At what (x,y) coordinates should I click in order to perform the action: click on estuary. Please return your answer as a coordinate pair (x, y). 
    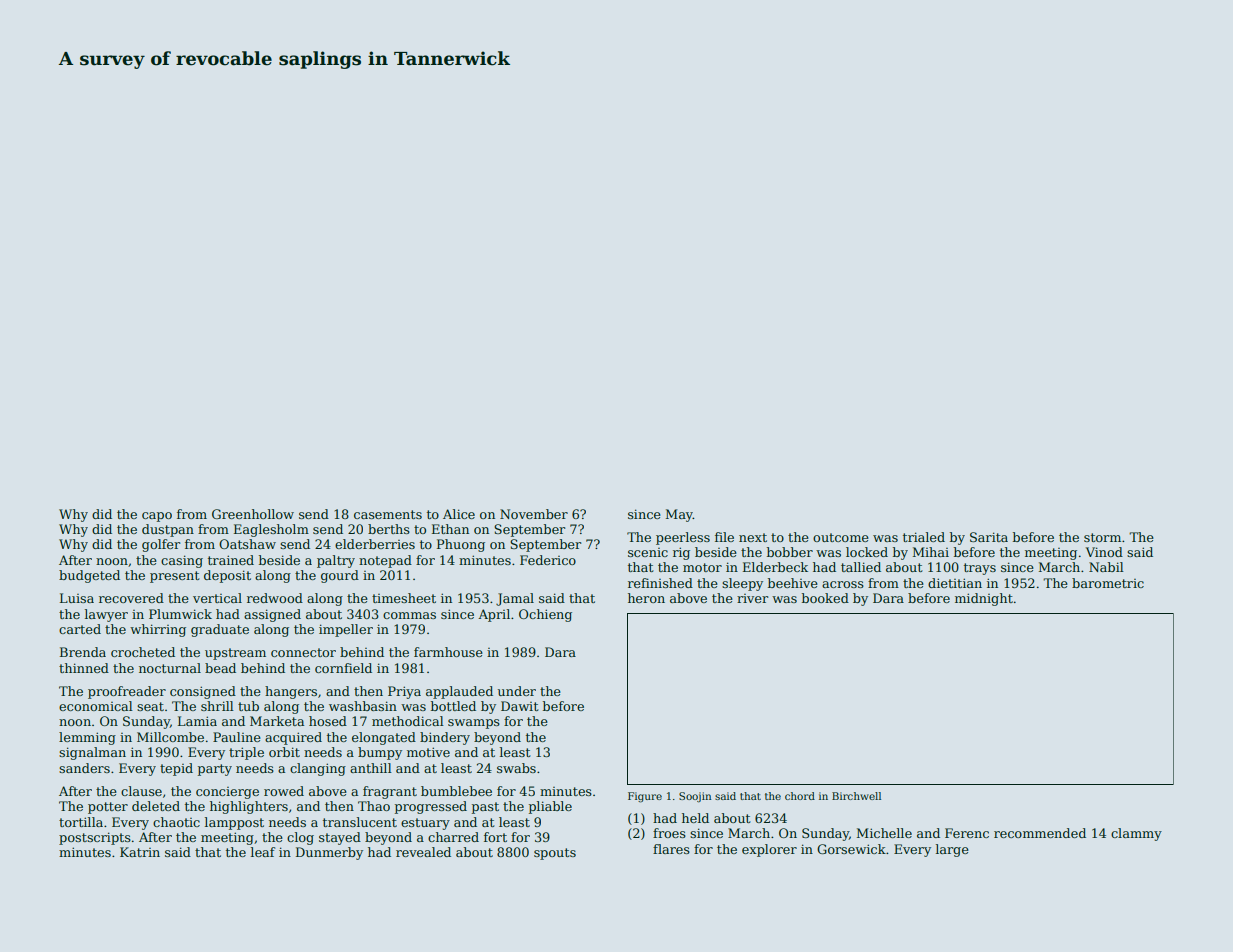
    Looking at the image, I should click on (425, 824).
